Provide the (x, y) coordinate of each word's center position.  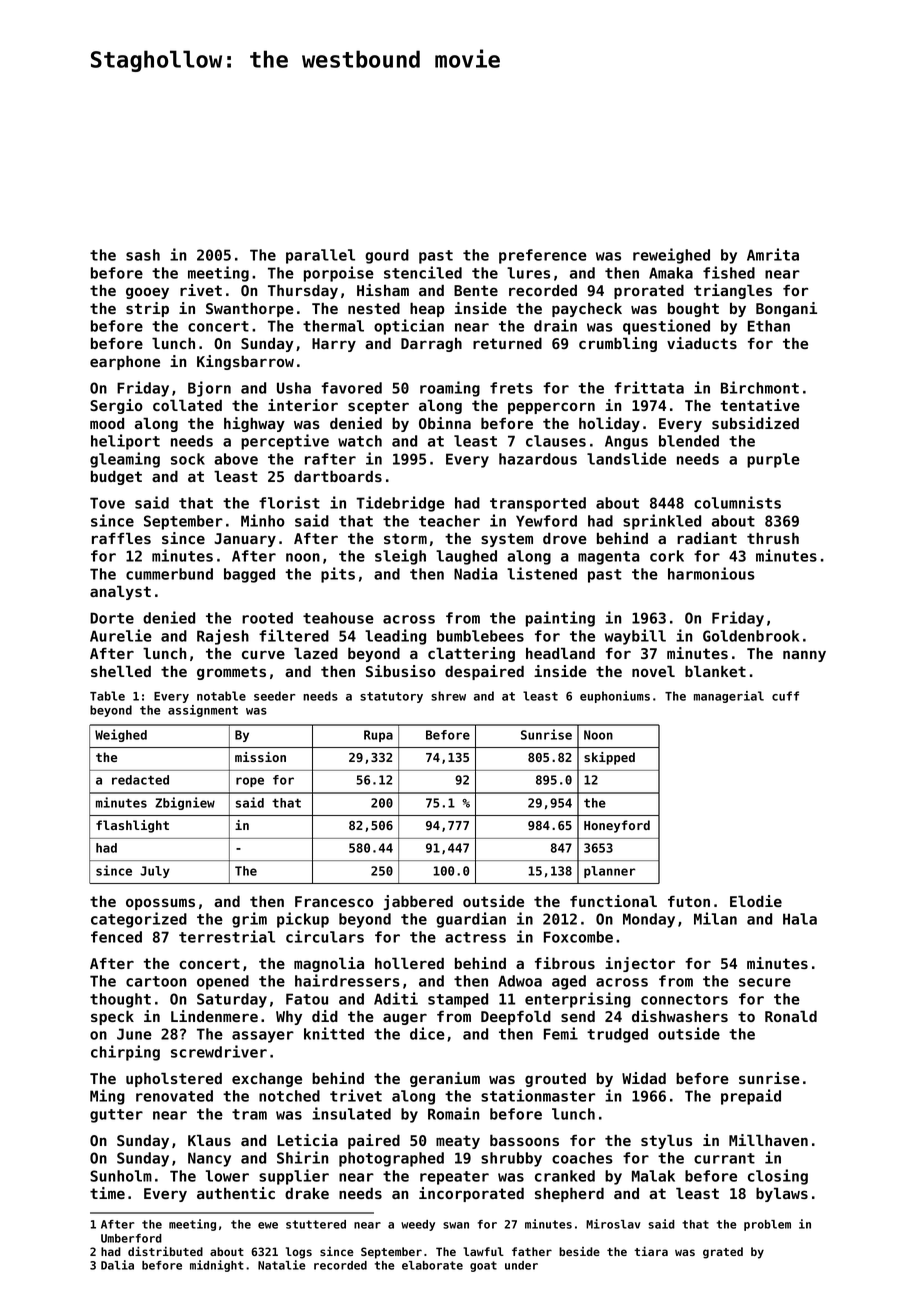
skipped (609, 758)
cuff (785, 696)
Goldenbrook (751, 636)
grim (249, 920)
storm (405, 538)
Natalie (281, 1265)
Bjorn (209, 389)
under (521, 1265)
